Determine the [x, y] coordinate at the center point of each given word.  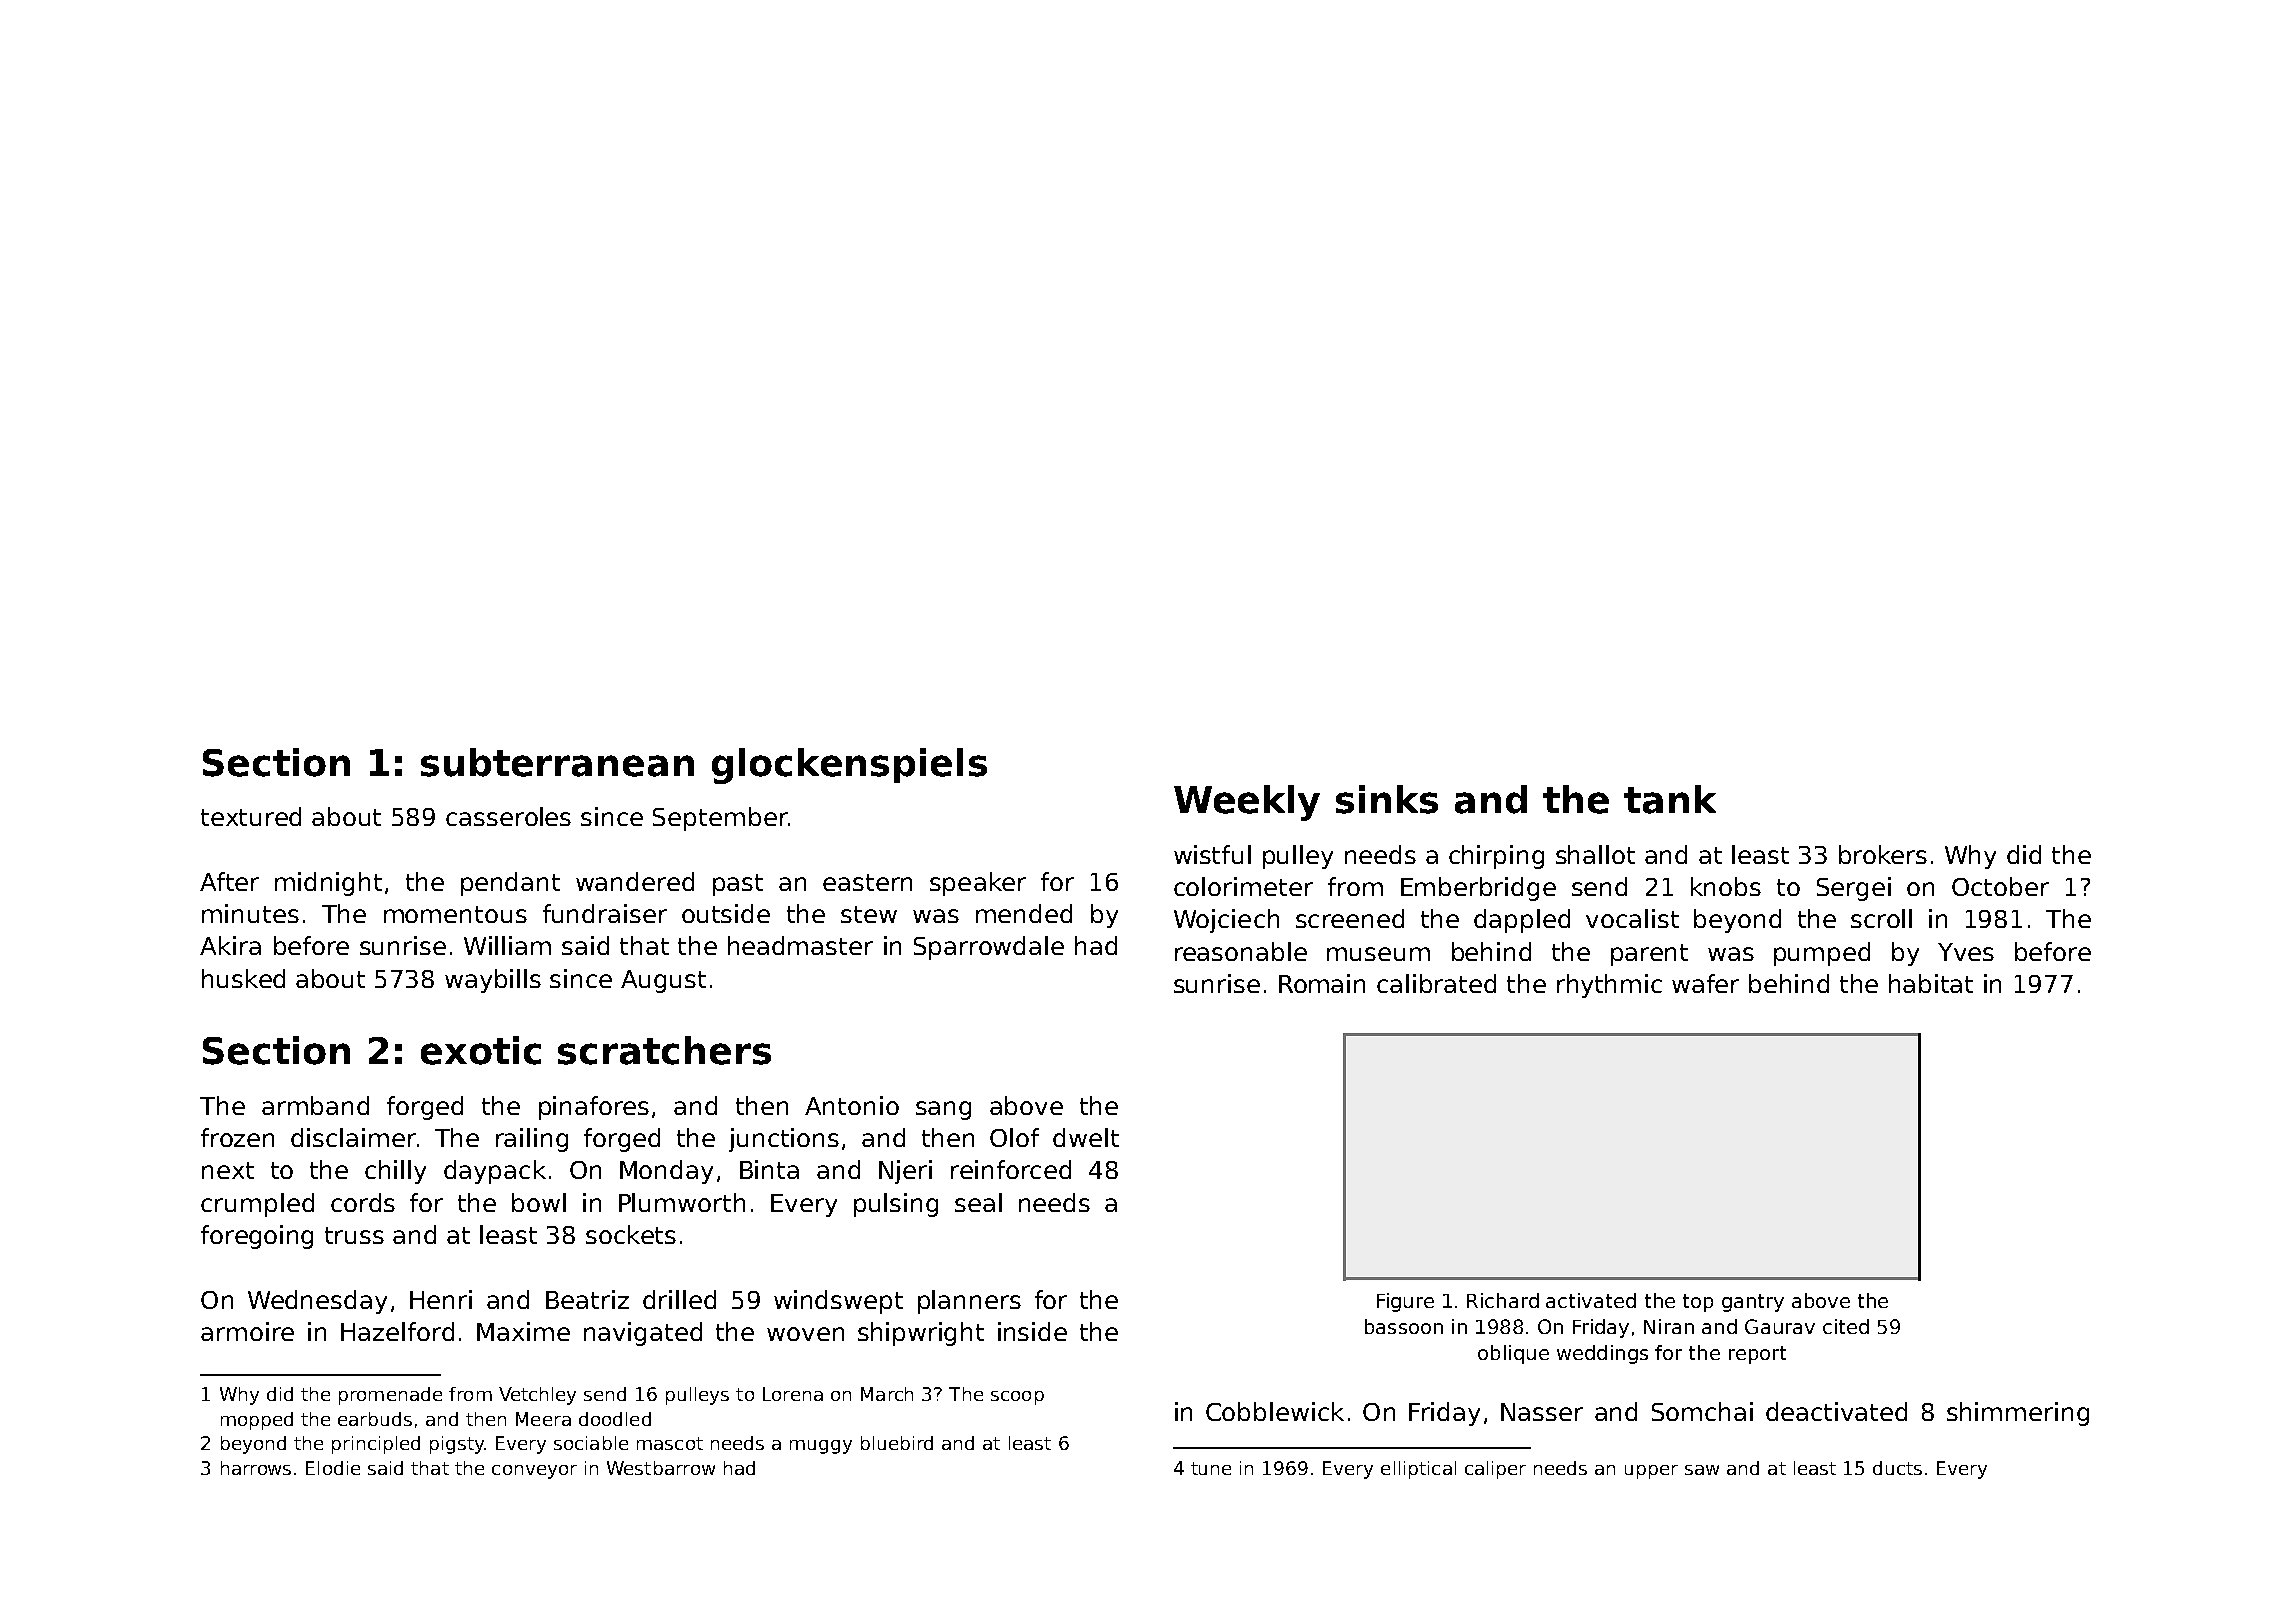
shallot [1595, 854]
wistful [1212, 854]
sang [943, 1110]
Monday [666, 1172]
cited [1846, 1326]
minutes [250, 913]
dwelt [1086, 1137]
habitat [1931, 983]
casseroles [508, 816]
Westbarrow [661, 1468]
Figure [1405, 1302]
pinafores [594, 1108]
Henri [441, 1299]
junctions [784, 1140]
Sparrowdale [989, 948]
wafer [1705, 983]
